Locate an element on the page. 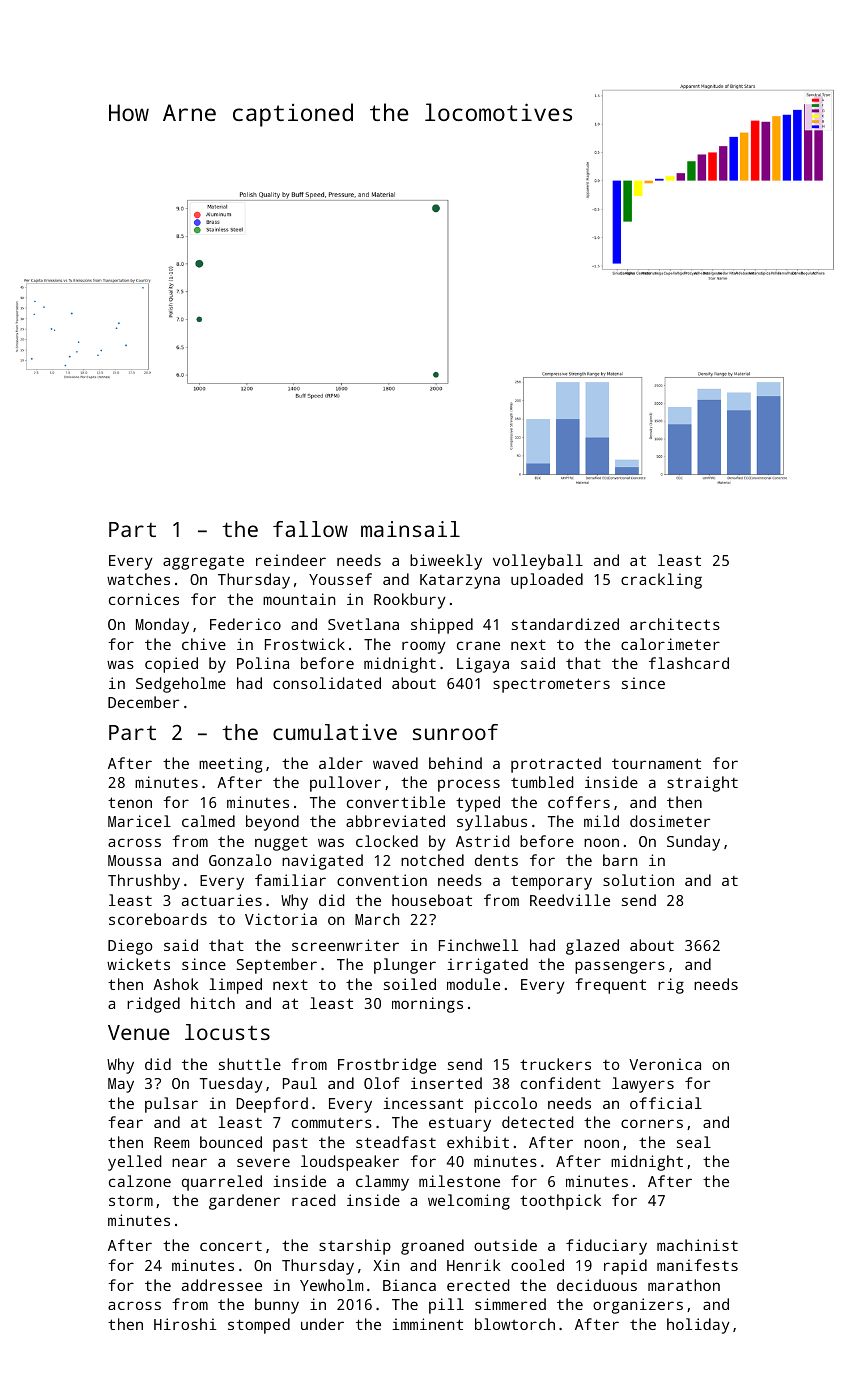  mainsail is located at coordinates (410, 529).
